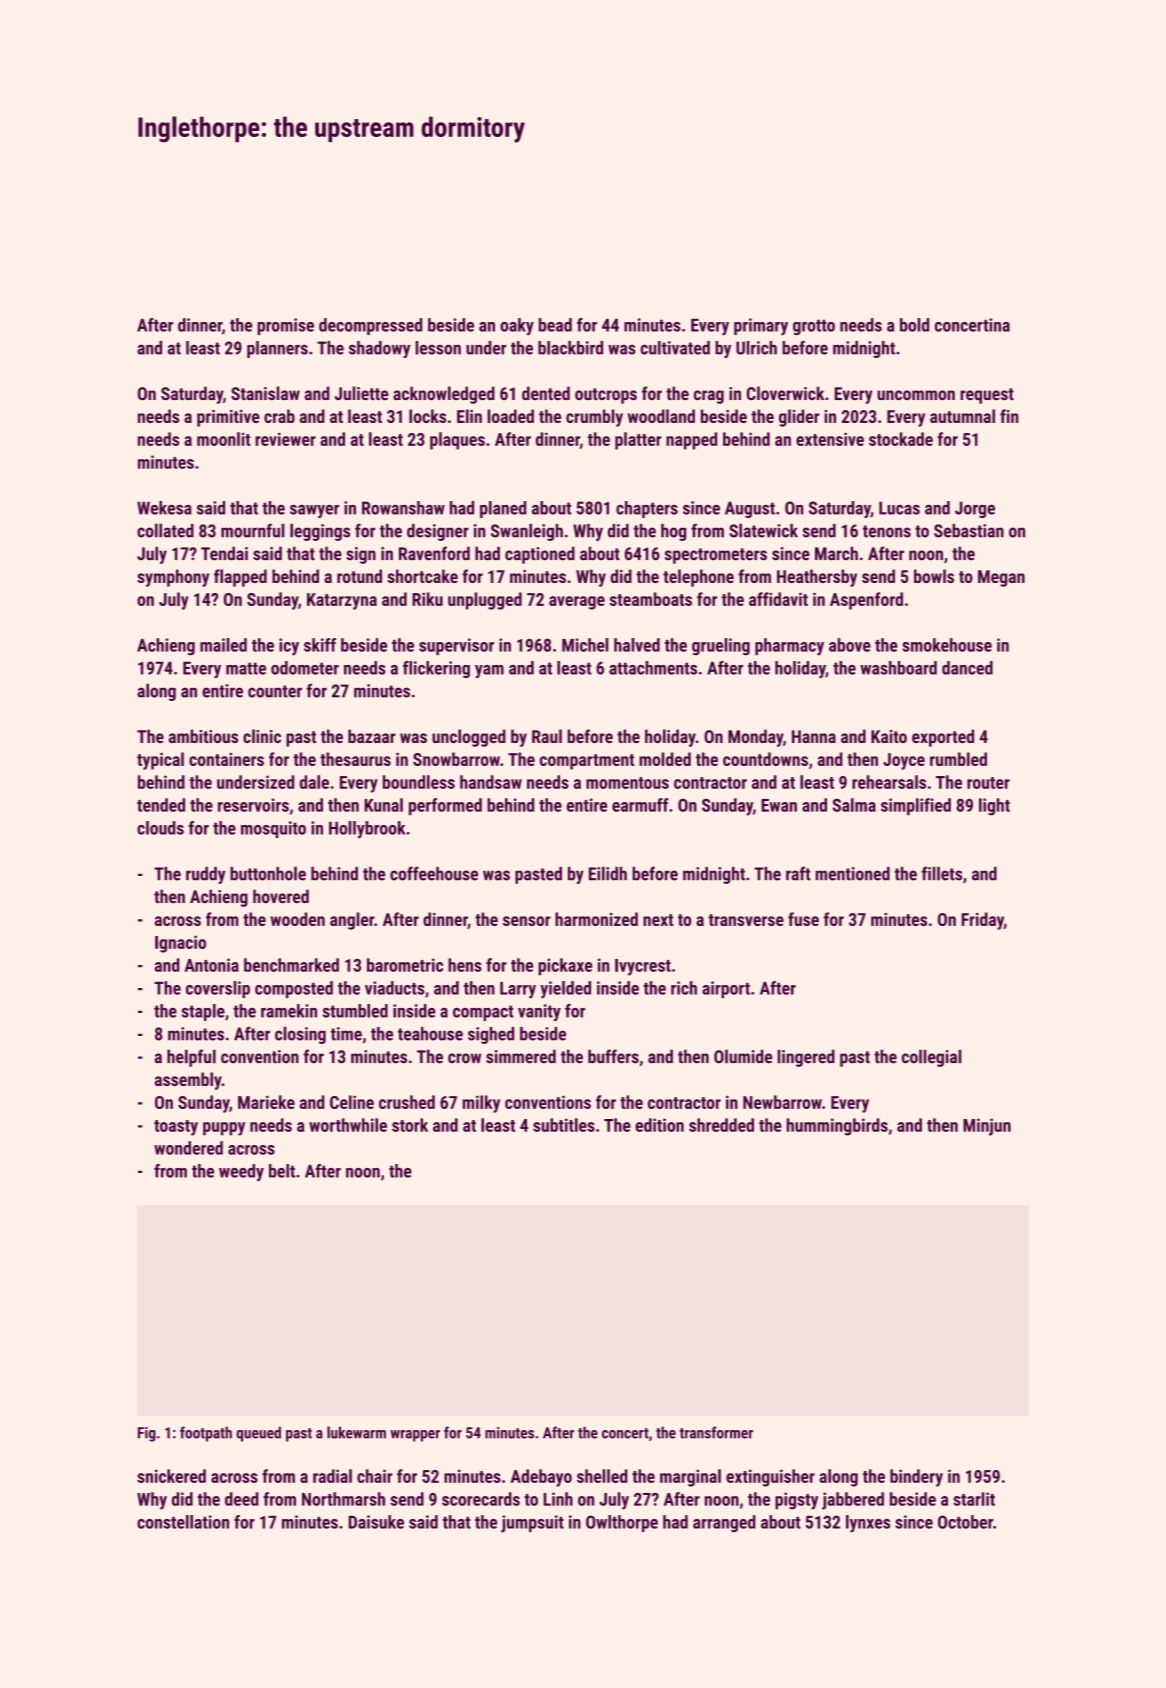 The height and width of the screenshot is (1688, 1166). Describe the element at coordinates (967, 668) in the screenshot. I see `danced` at that location.
